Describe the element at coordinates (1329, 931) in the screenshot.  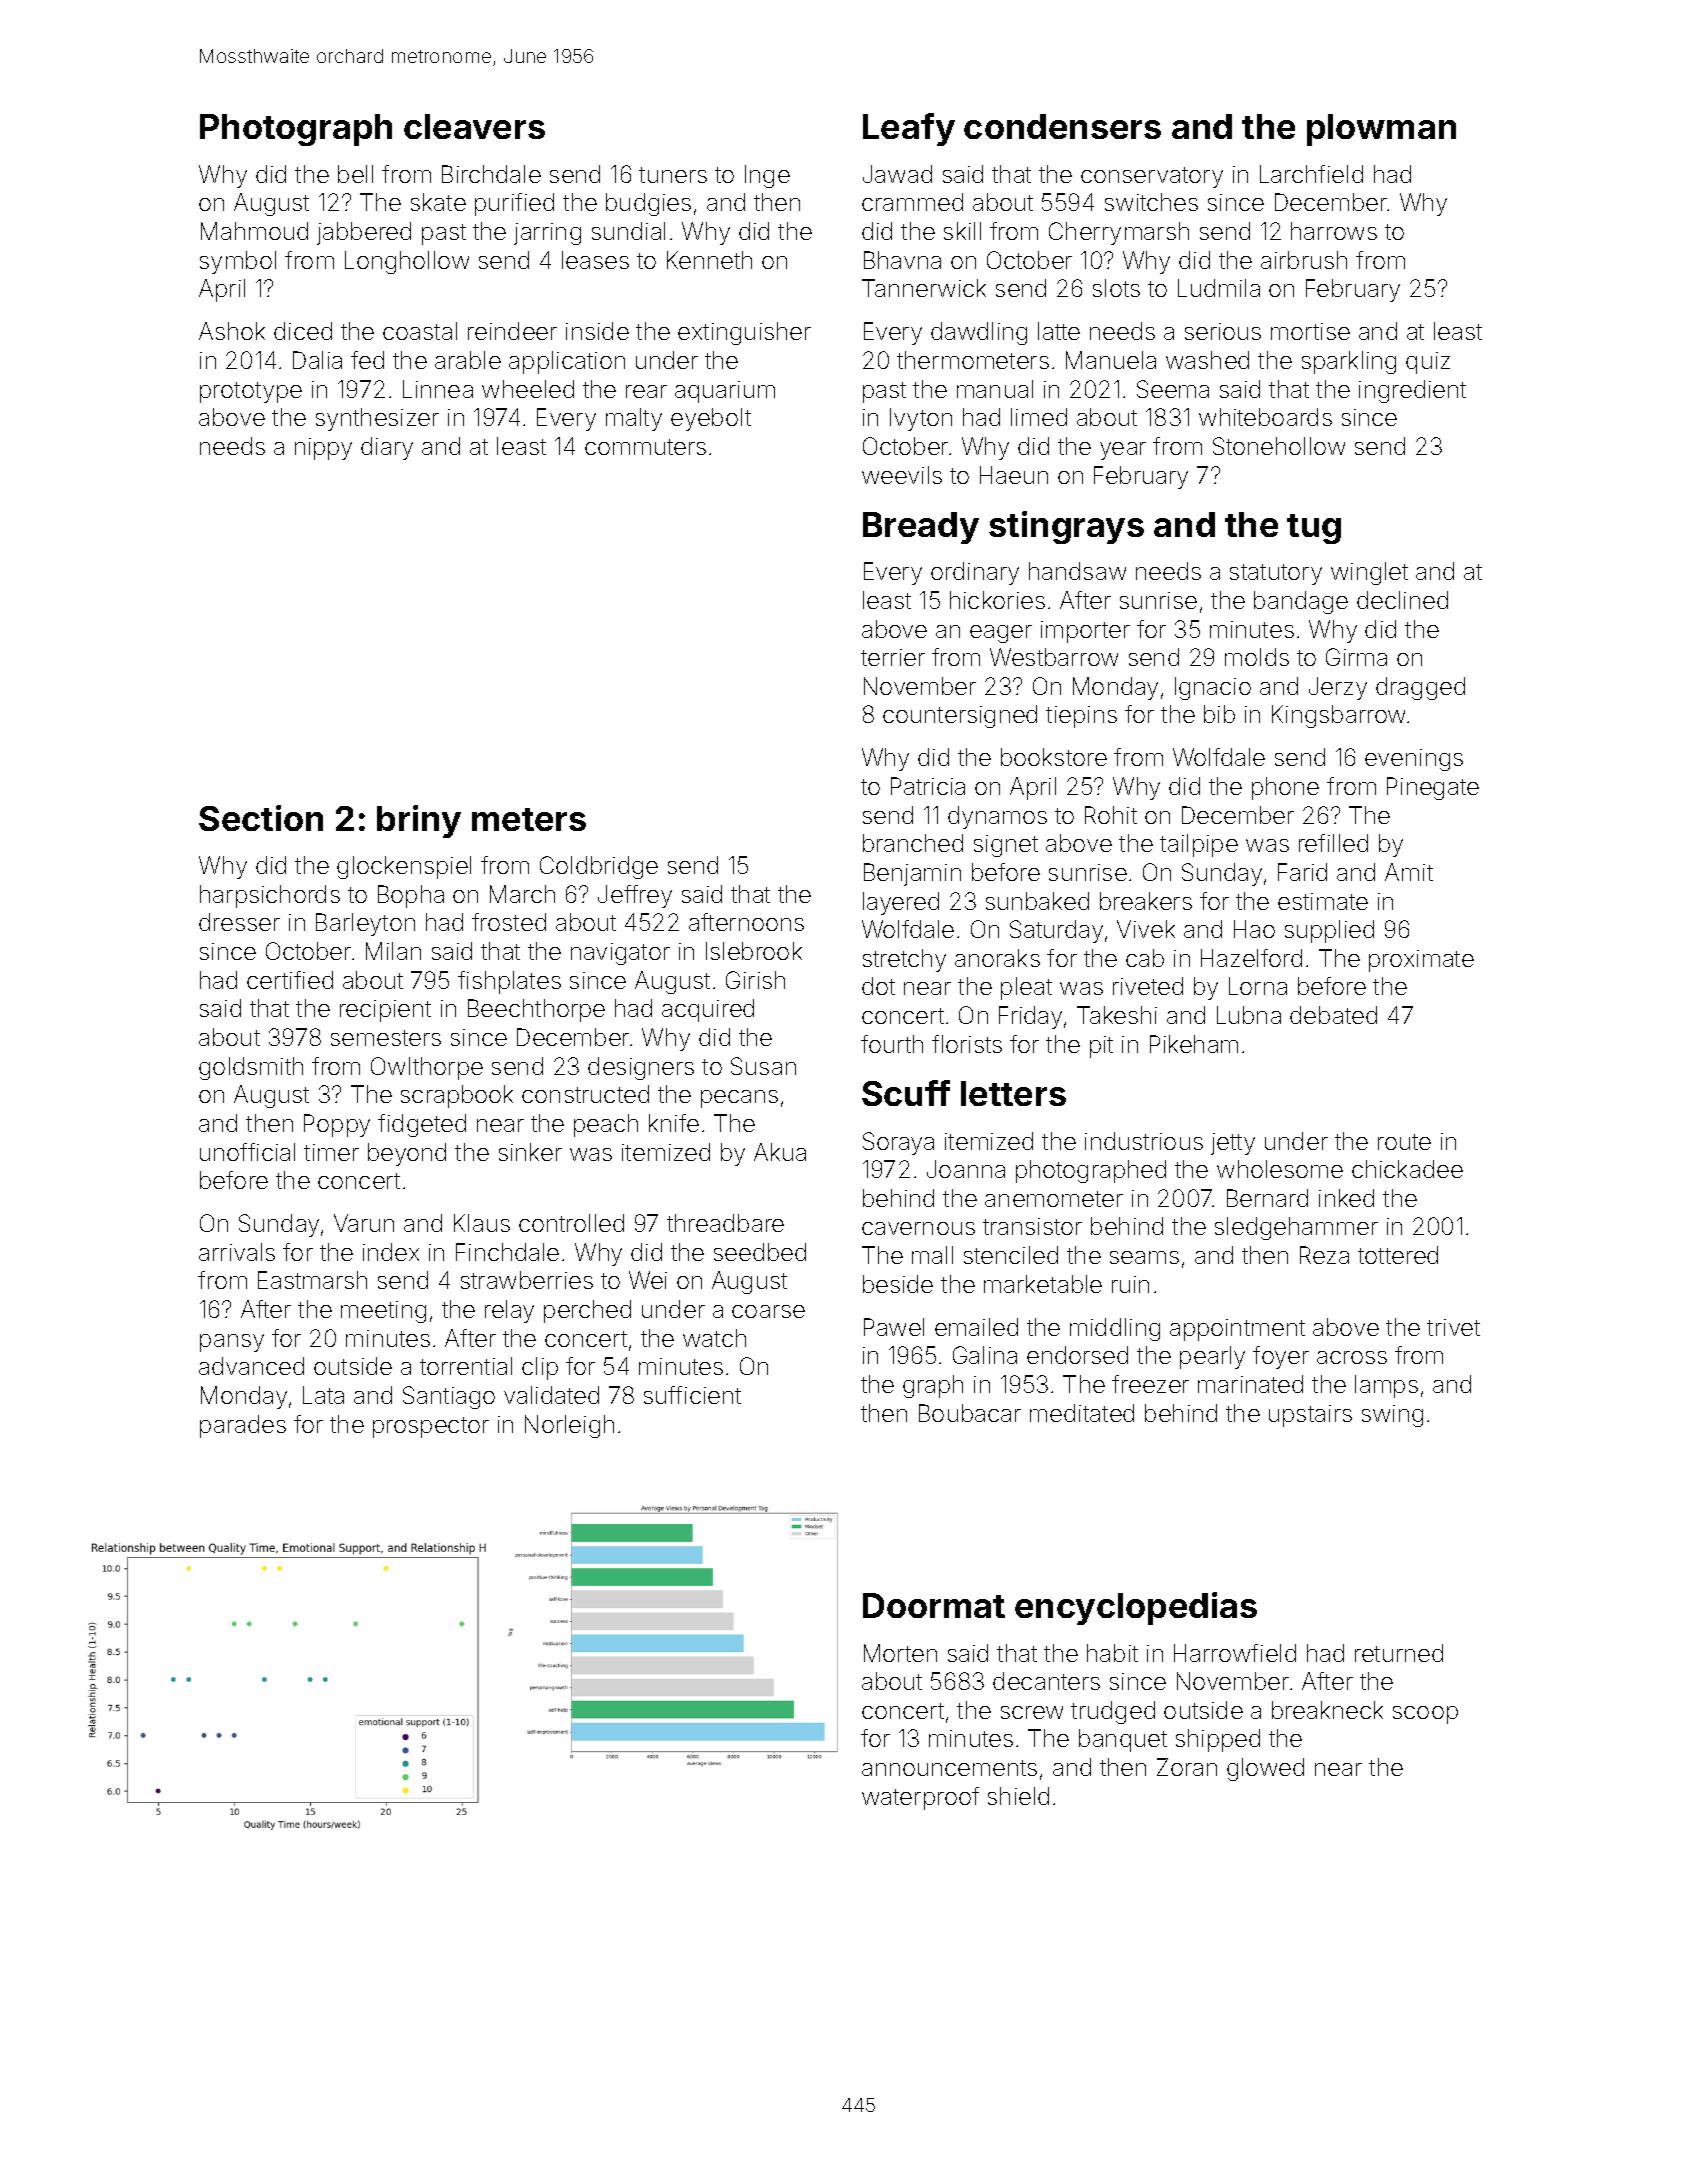
I see `supplied` at that location.
